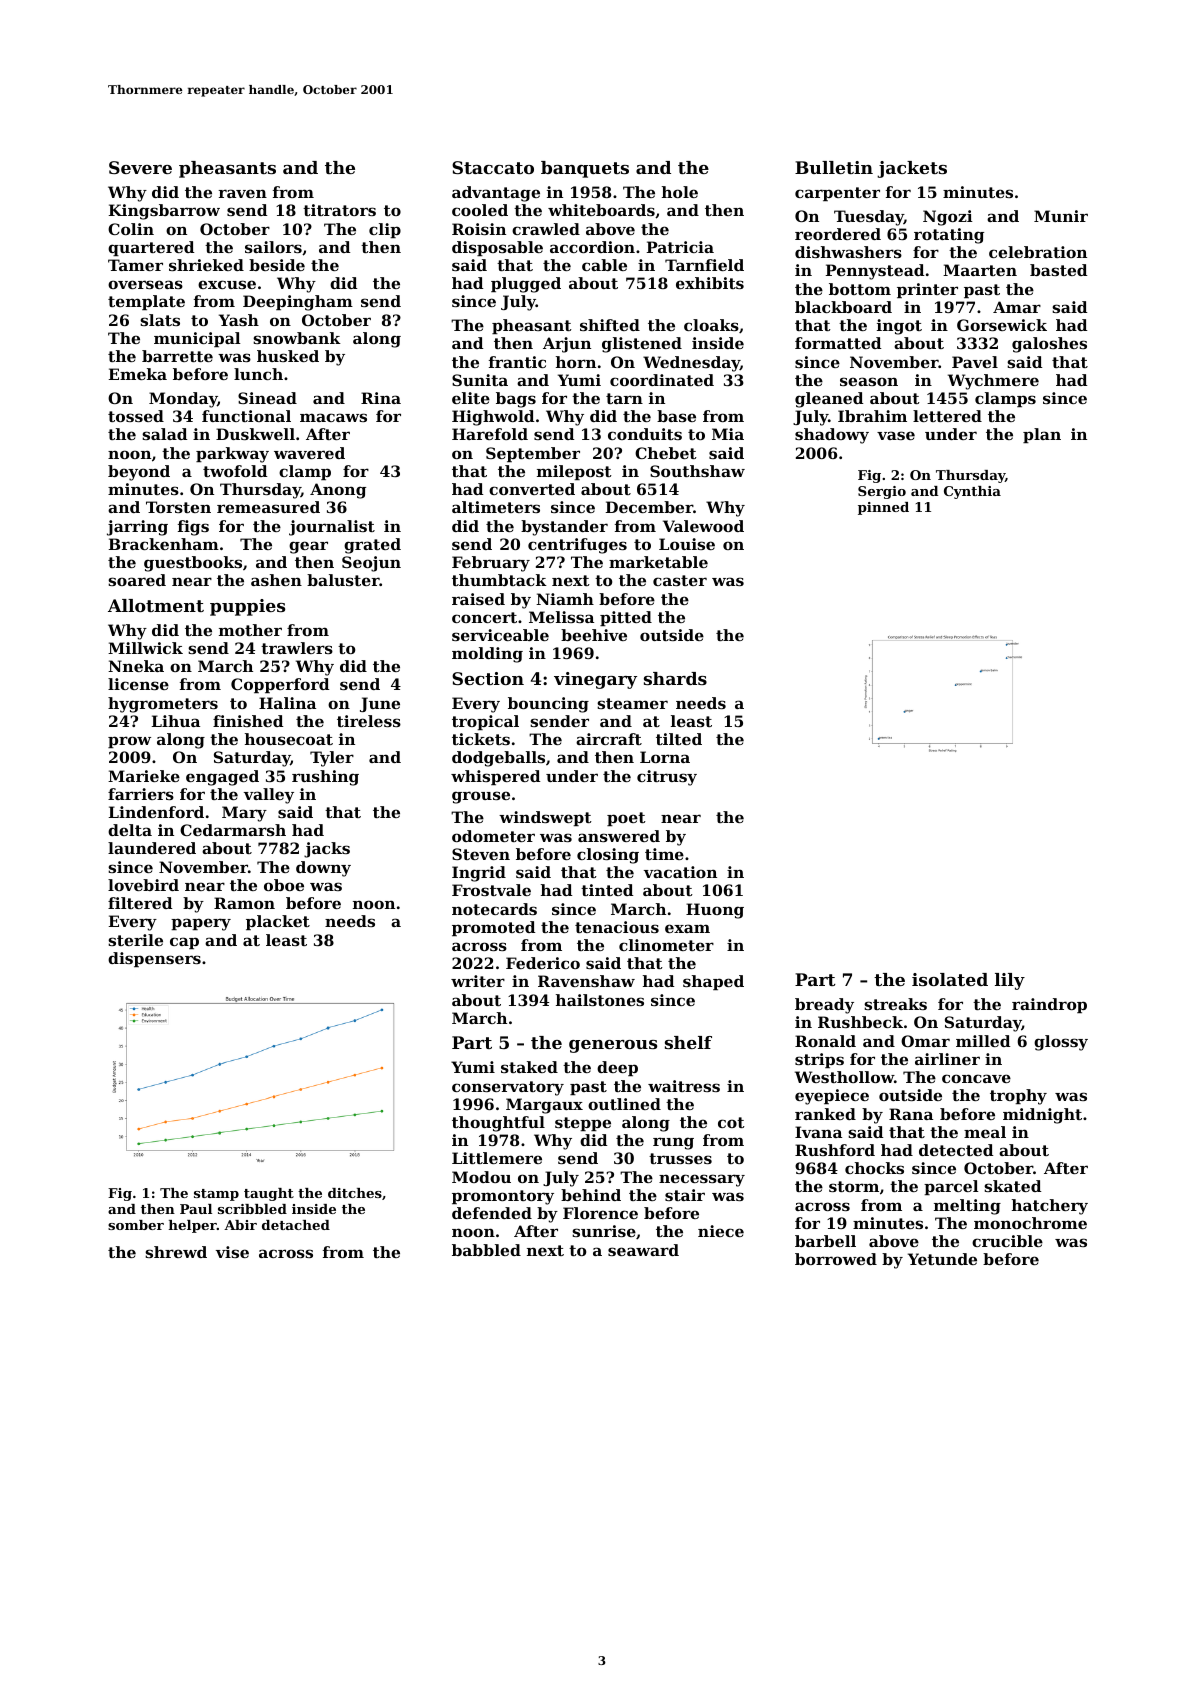  I want to click on detached, so click(296, 1225).
